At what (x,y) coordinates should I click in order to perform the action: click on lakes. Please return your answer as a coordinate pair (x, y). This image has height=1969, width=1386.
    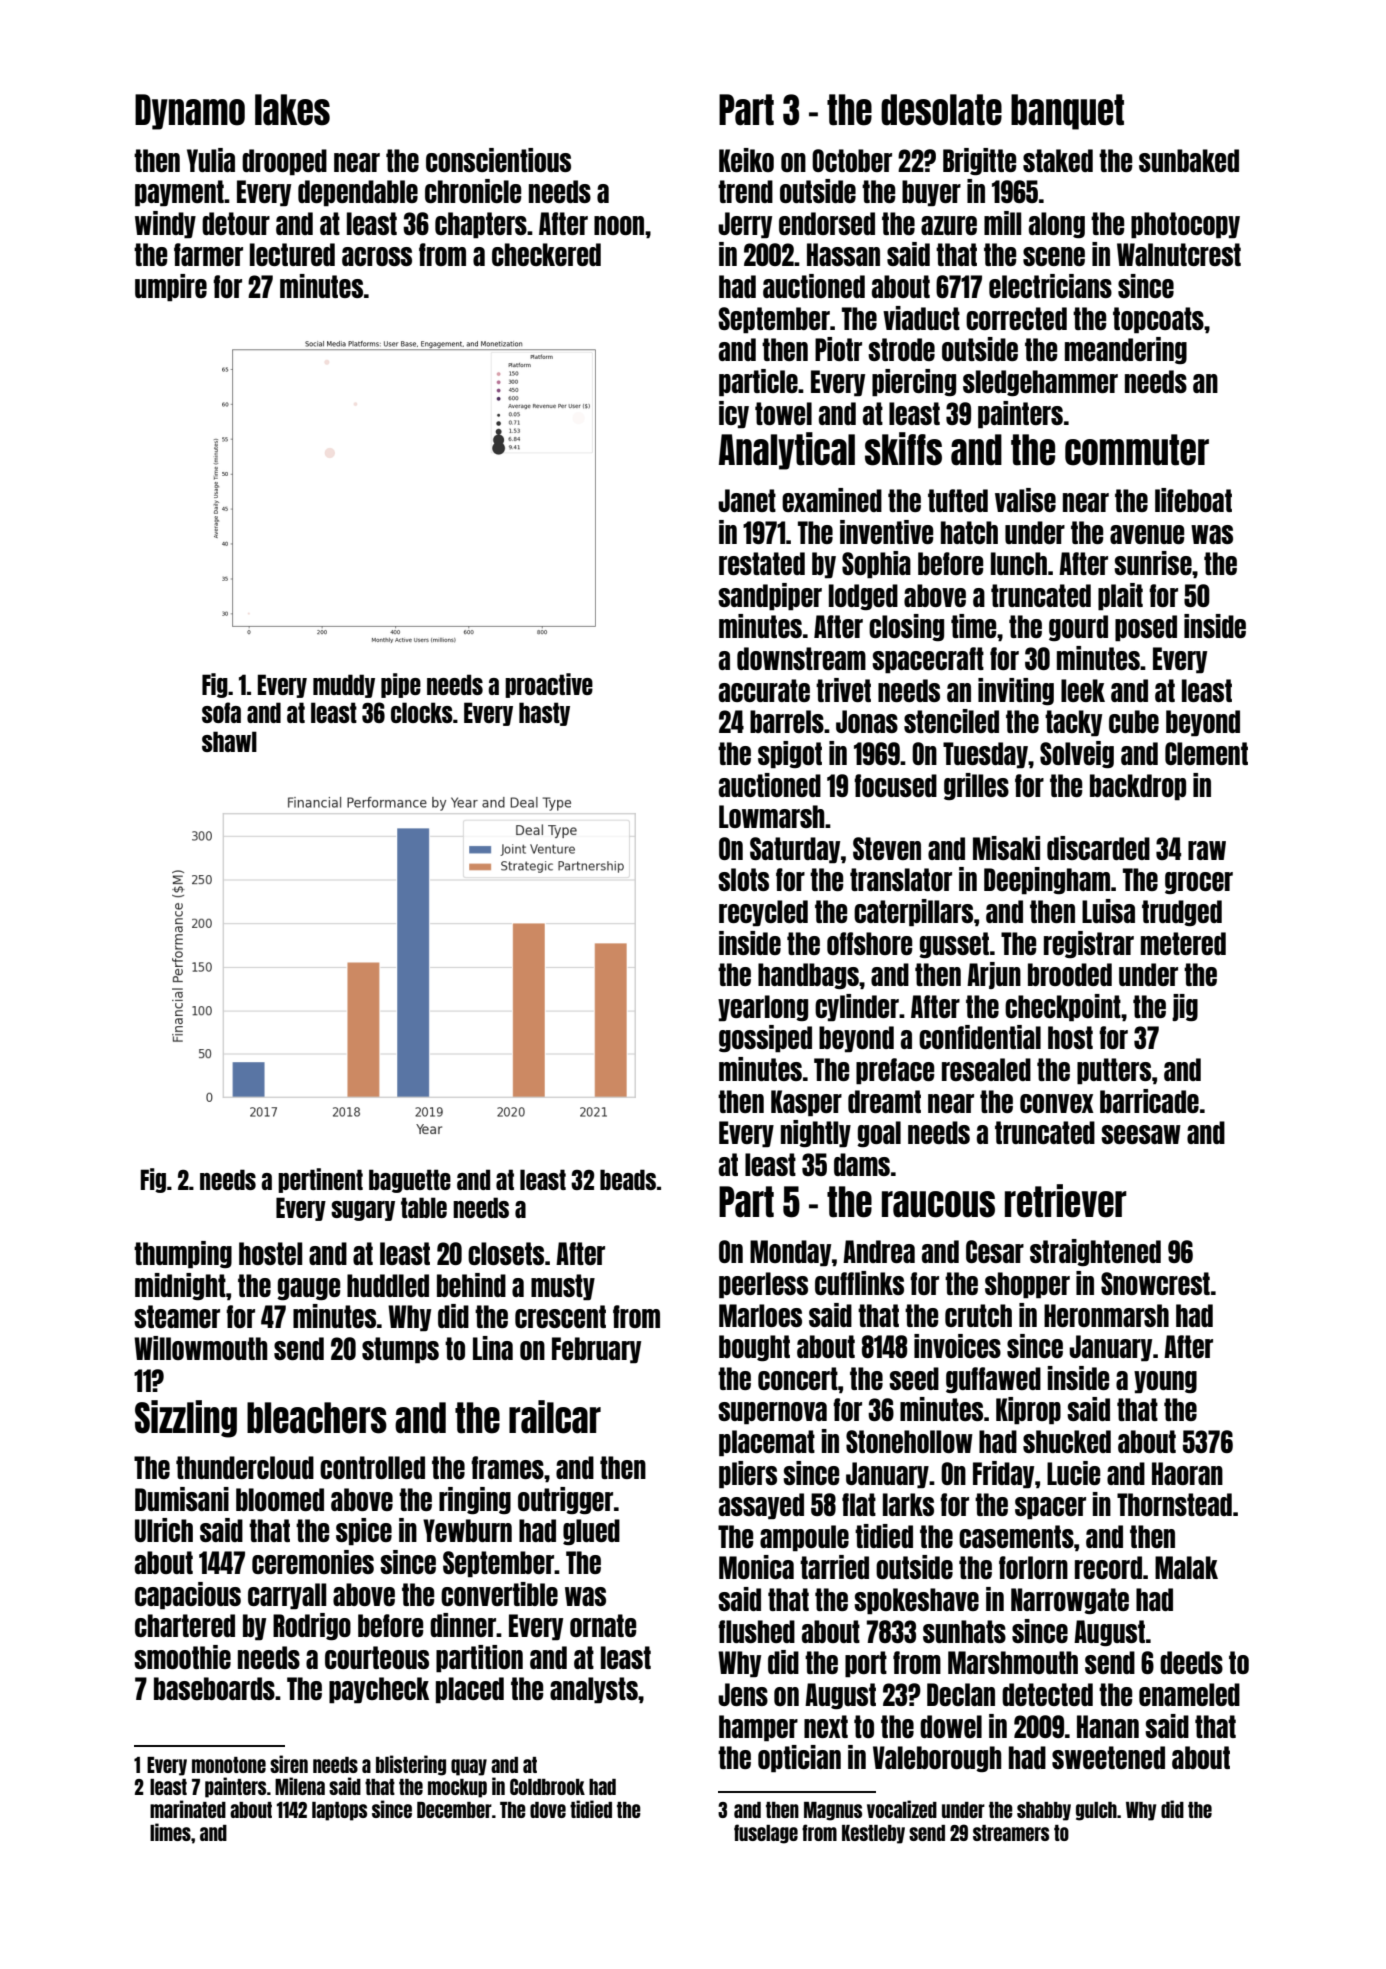
    Looking at the image, I should click on (292, 110).
